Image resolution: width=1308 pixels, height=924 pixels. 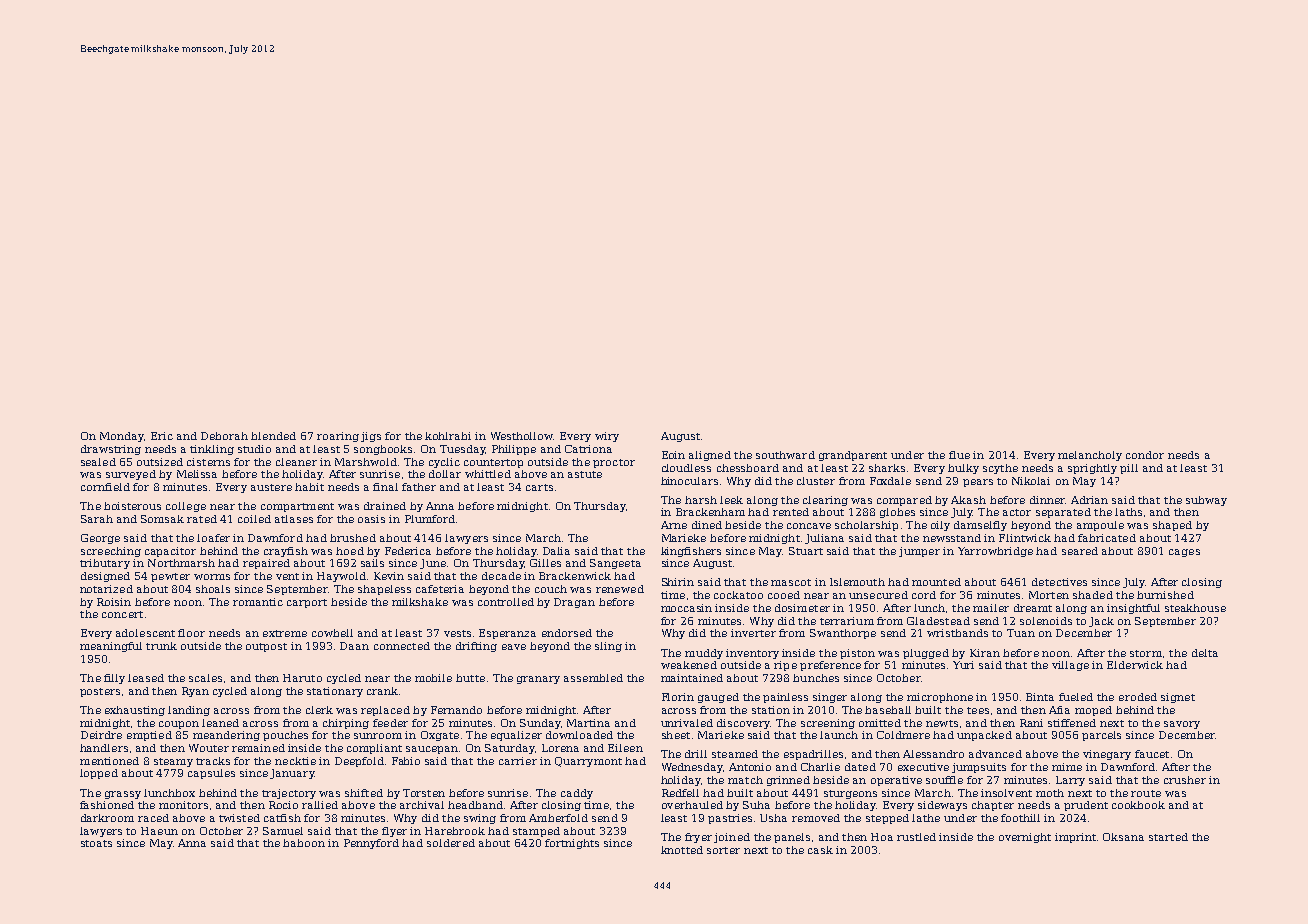 What do you see at coordinates (692, 805) in the screenshot?
I see `overhauled` at bounding box center [692, 805].
